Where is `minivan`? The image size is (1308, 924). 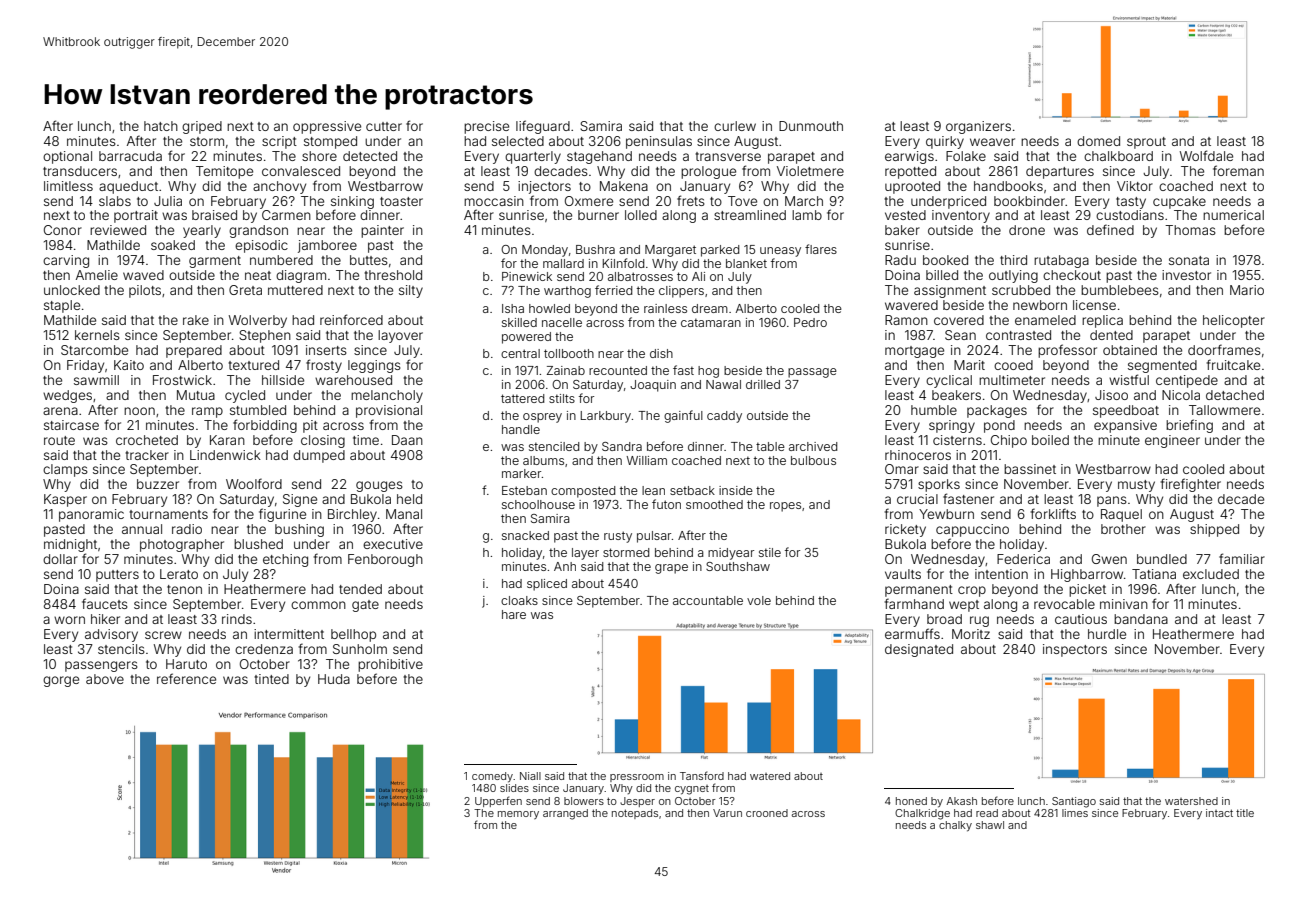
minivan is located at coordinates (1124, 604).
